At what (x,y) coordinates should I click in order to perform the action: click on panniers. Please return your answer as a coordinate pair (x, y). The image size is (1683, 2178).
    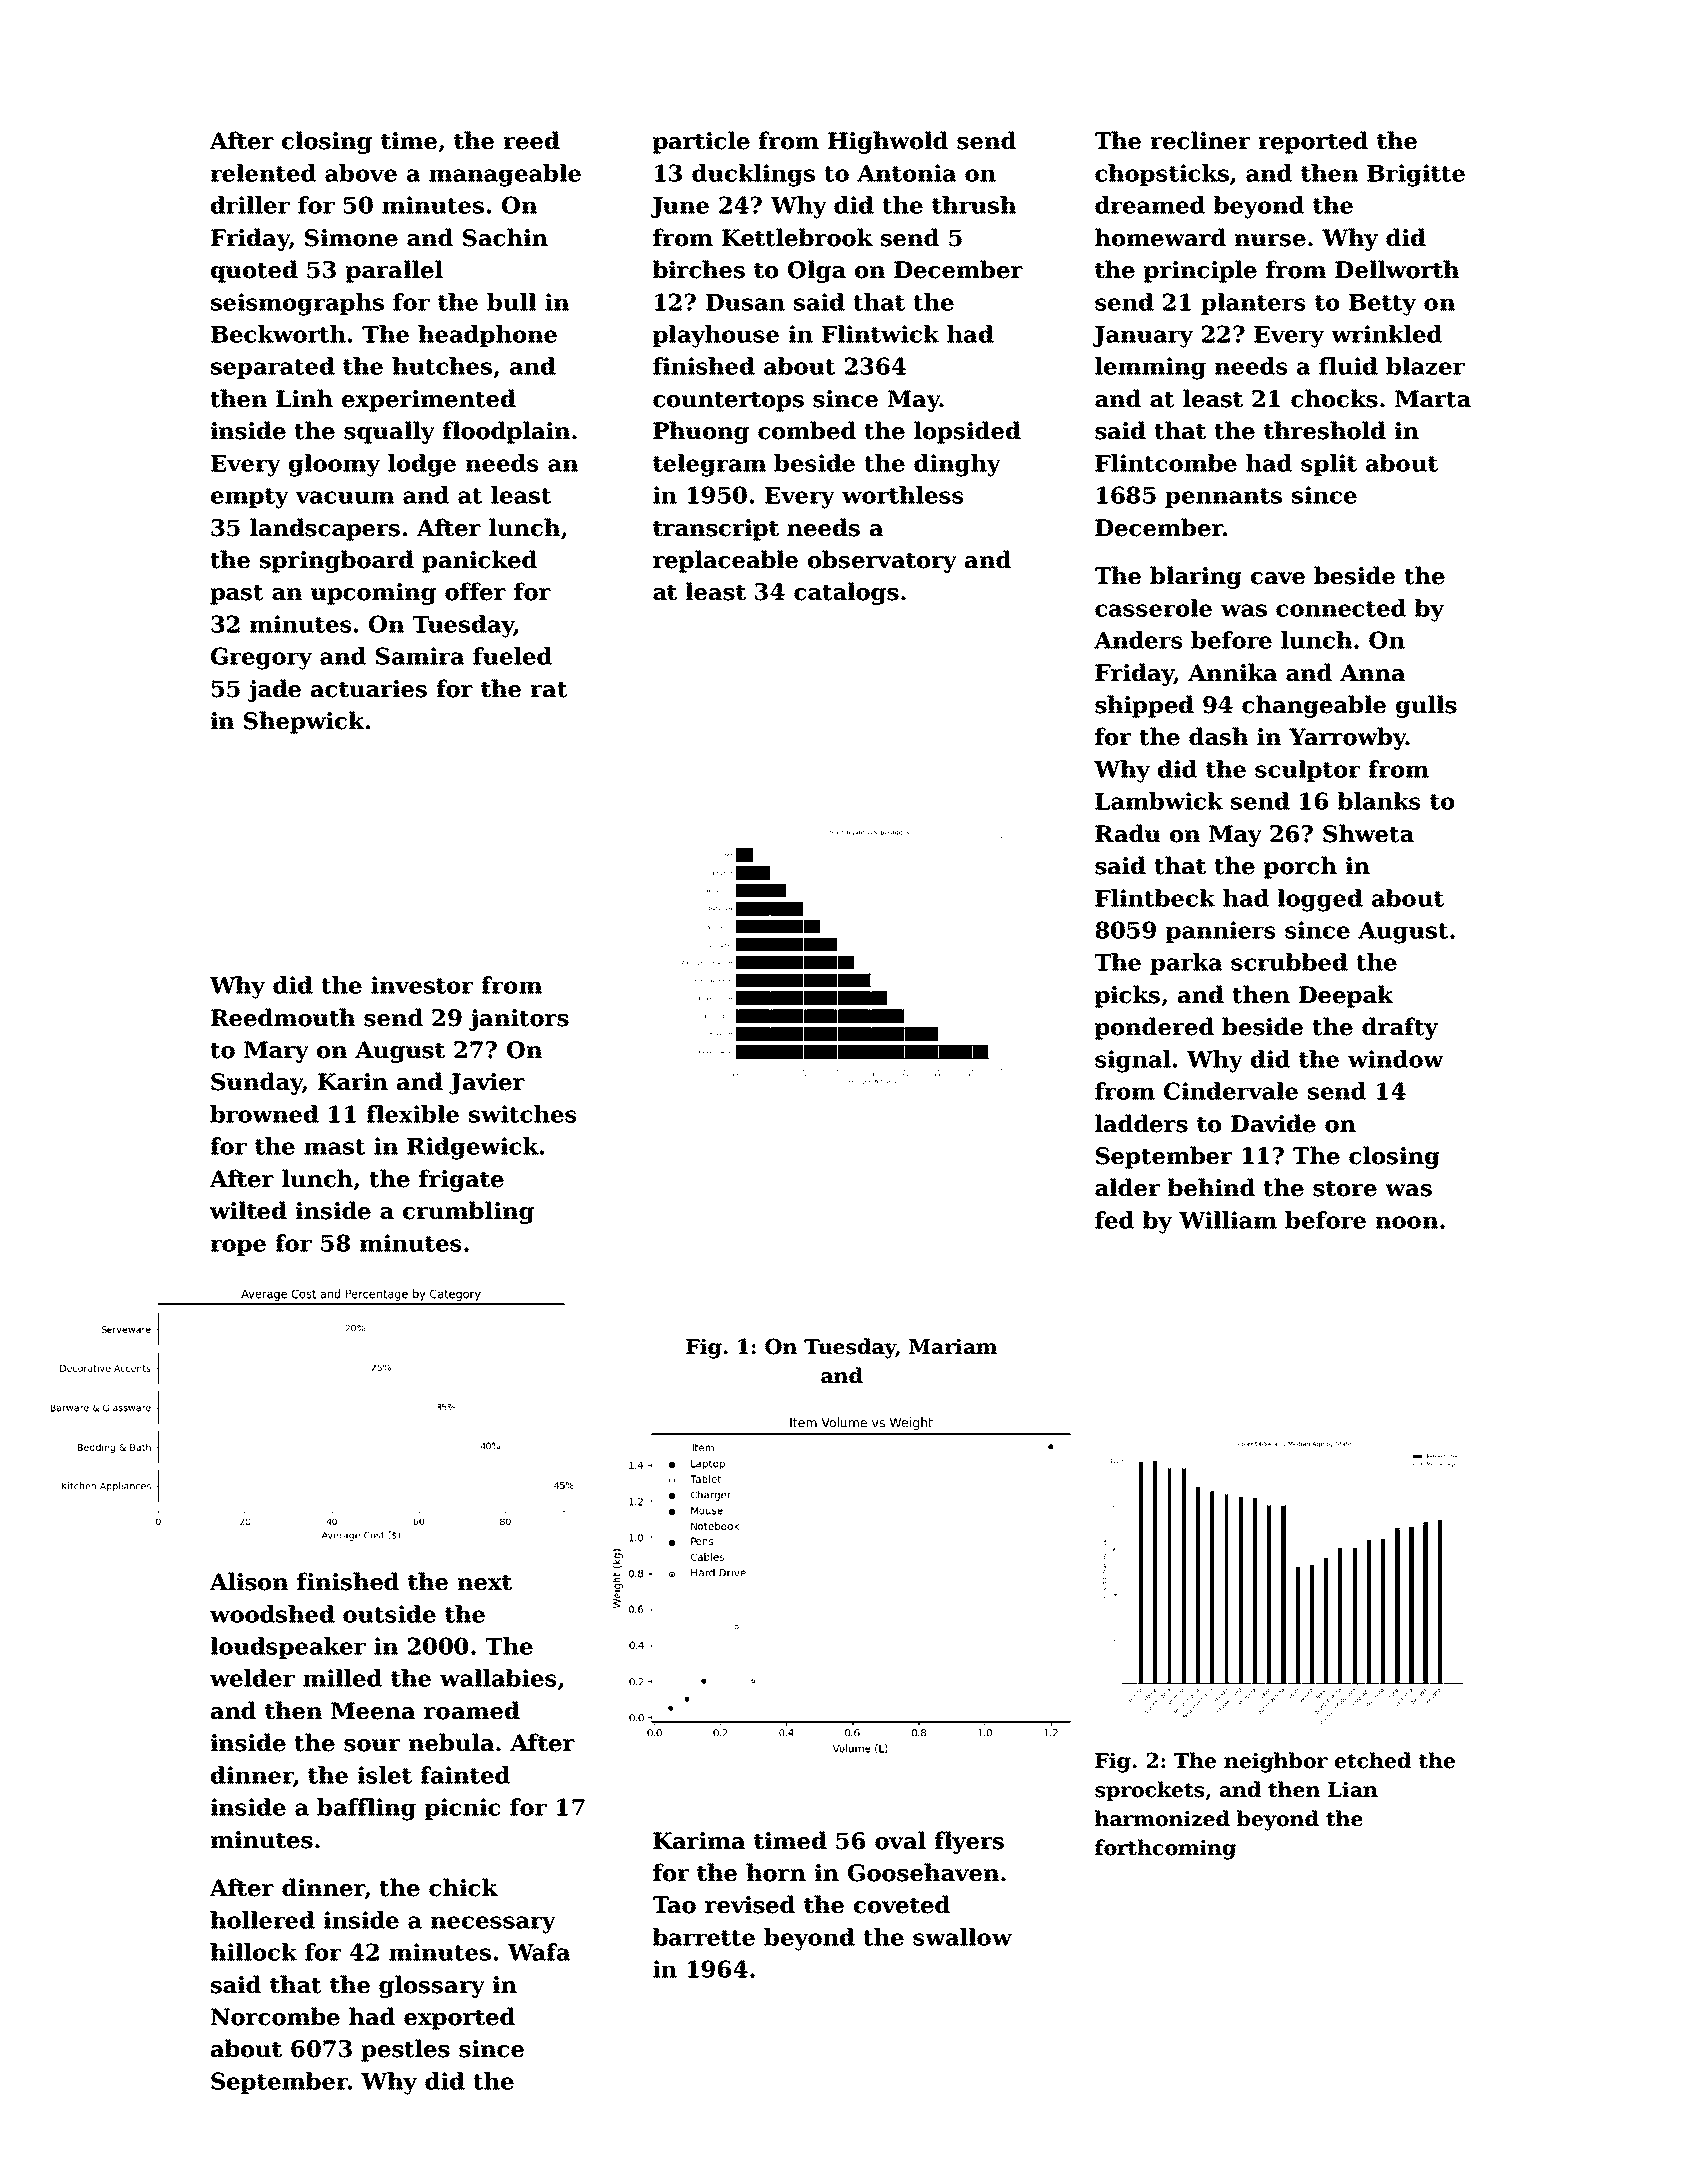
    Looking at the image, I should click on (1221, 932).
